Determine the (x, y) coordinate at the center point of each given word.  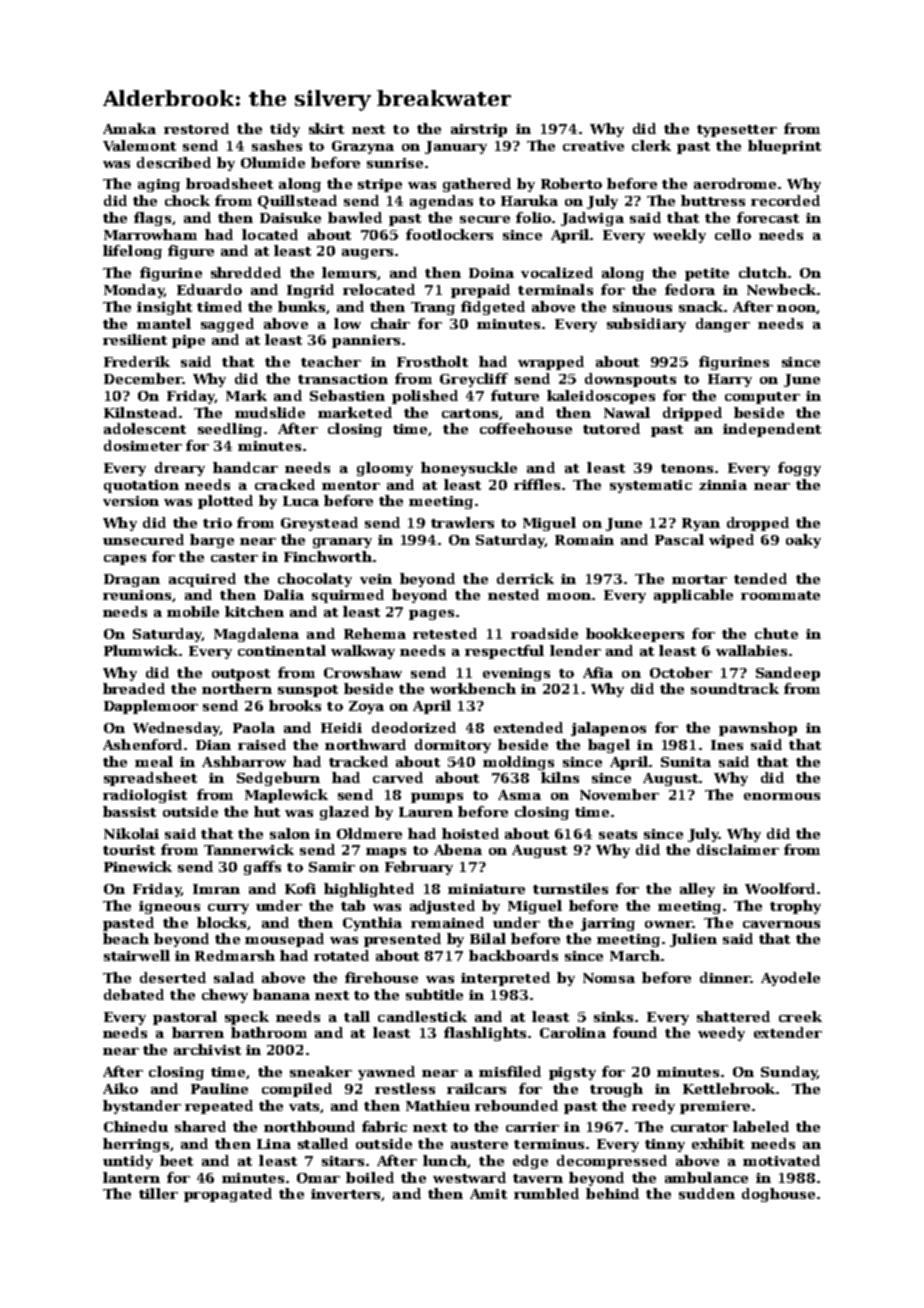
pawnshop (758, 729)
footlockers (449, 234)
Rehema (375, 633)
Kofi (300, 888)
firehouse (381, 977)
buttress (713, 200)
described (174, 162)
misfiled (510, 1071)
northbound (309, 1126)
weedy (721, 1034)
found (635, 1032)
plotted (225, 502)
